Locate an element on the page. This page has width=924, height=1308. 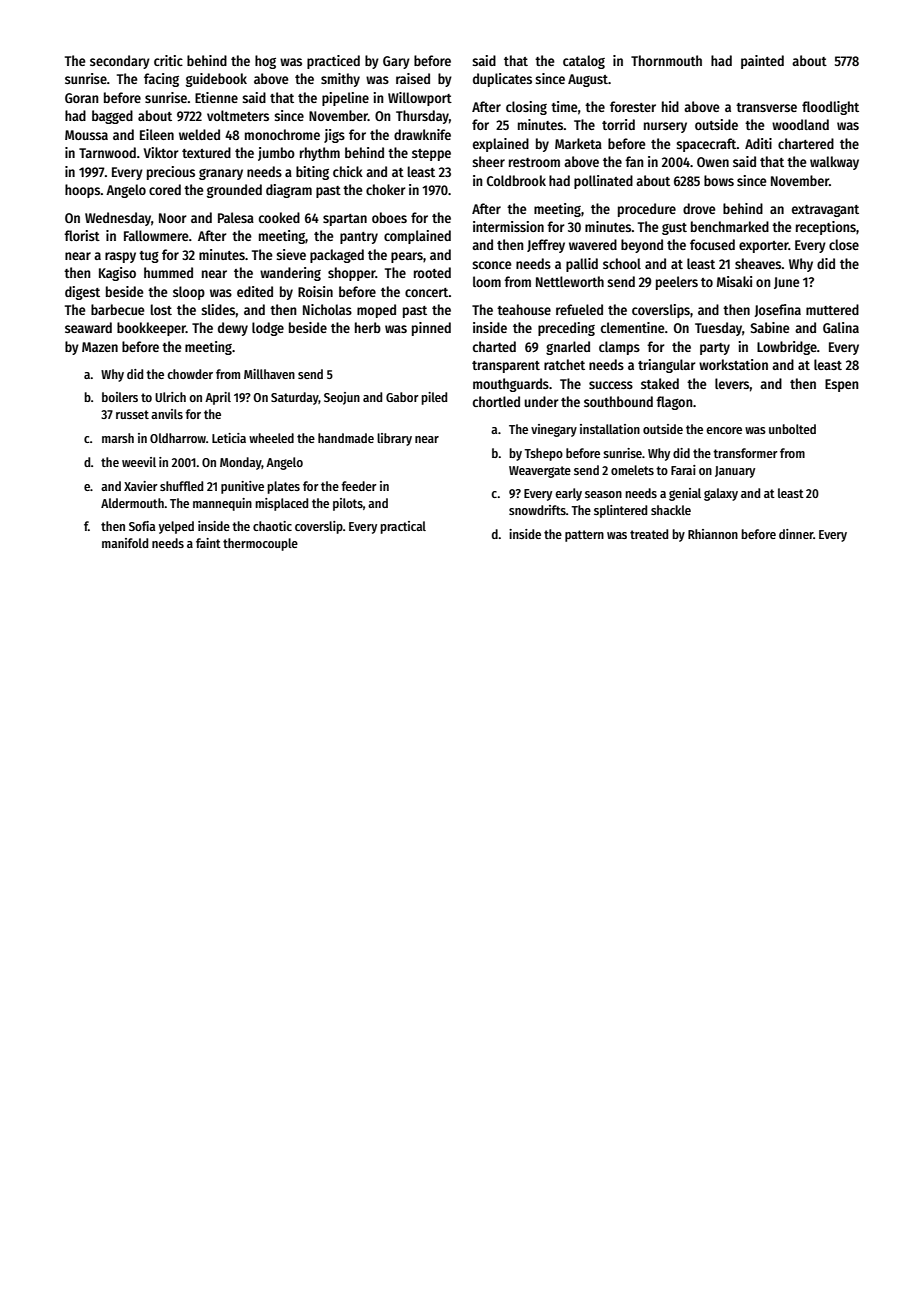
bookkeeper is located at coordinates (151, 329).
